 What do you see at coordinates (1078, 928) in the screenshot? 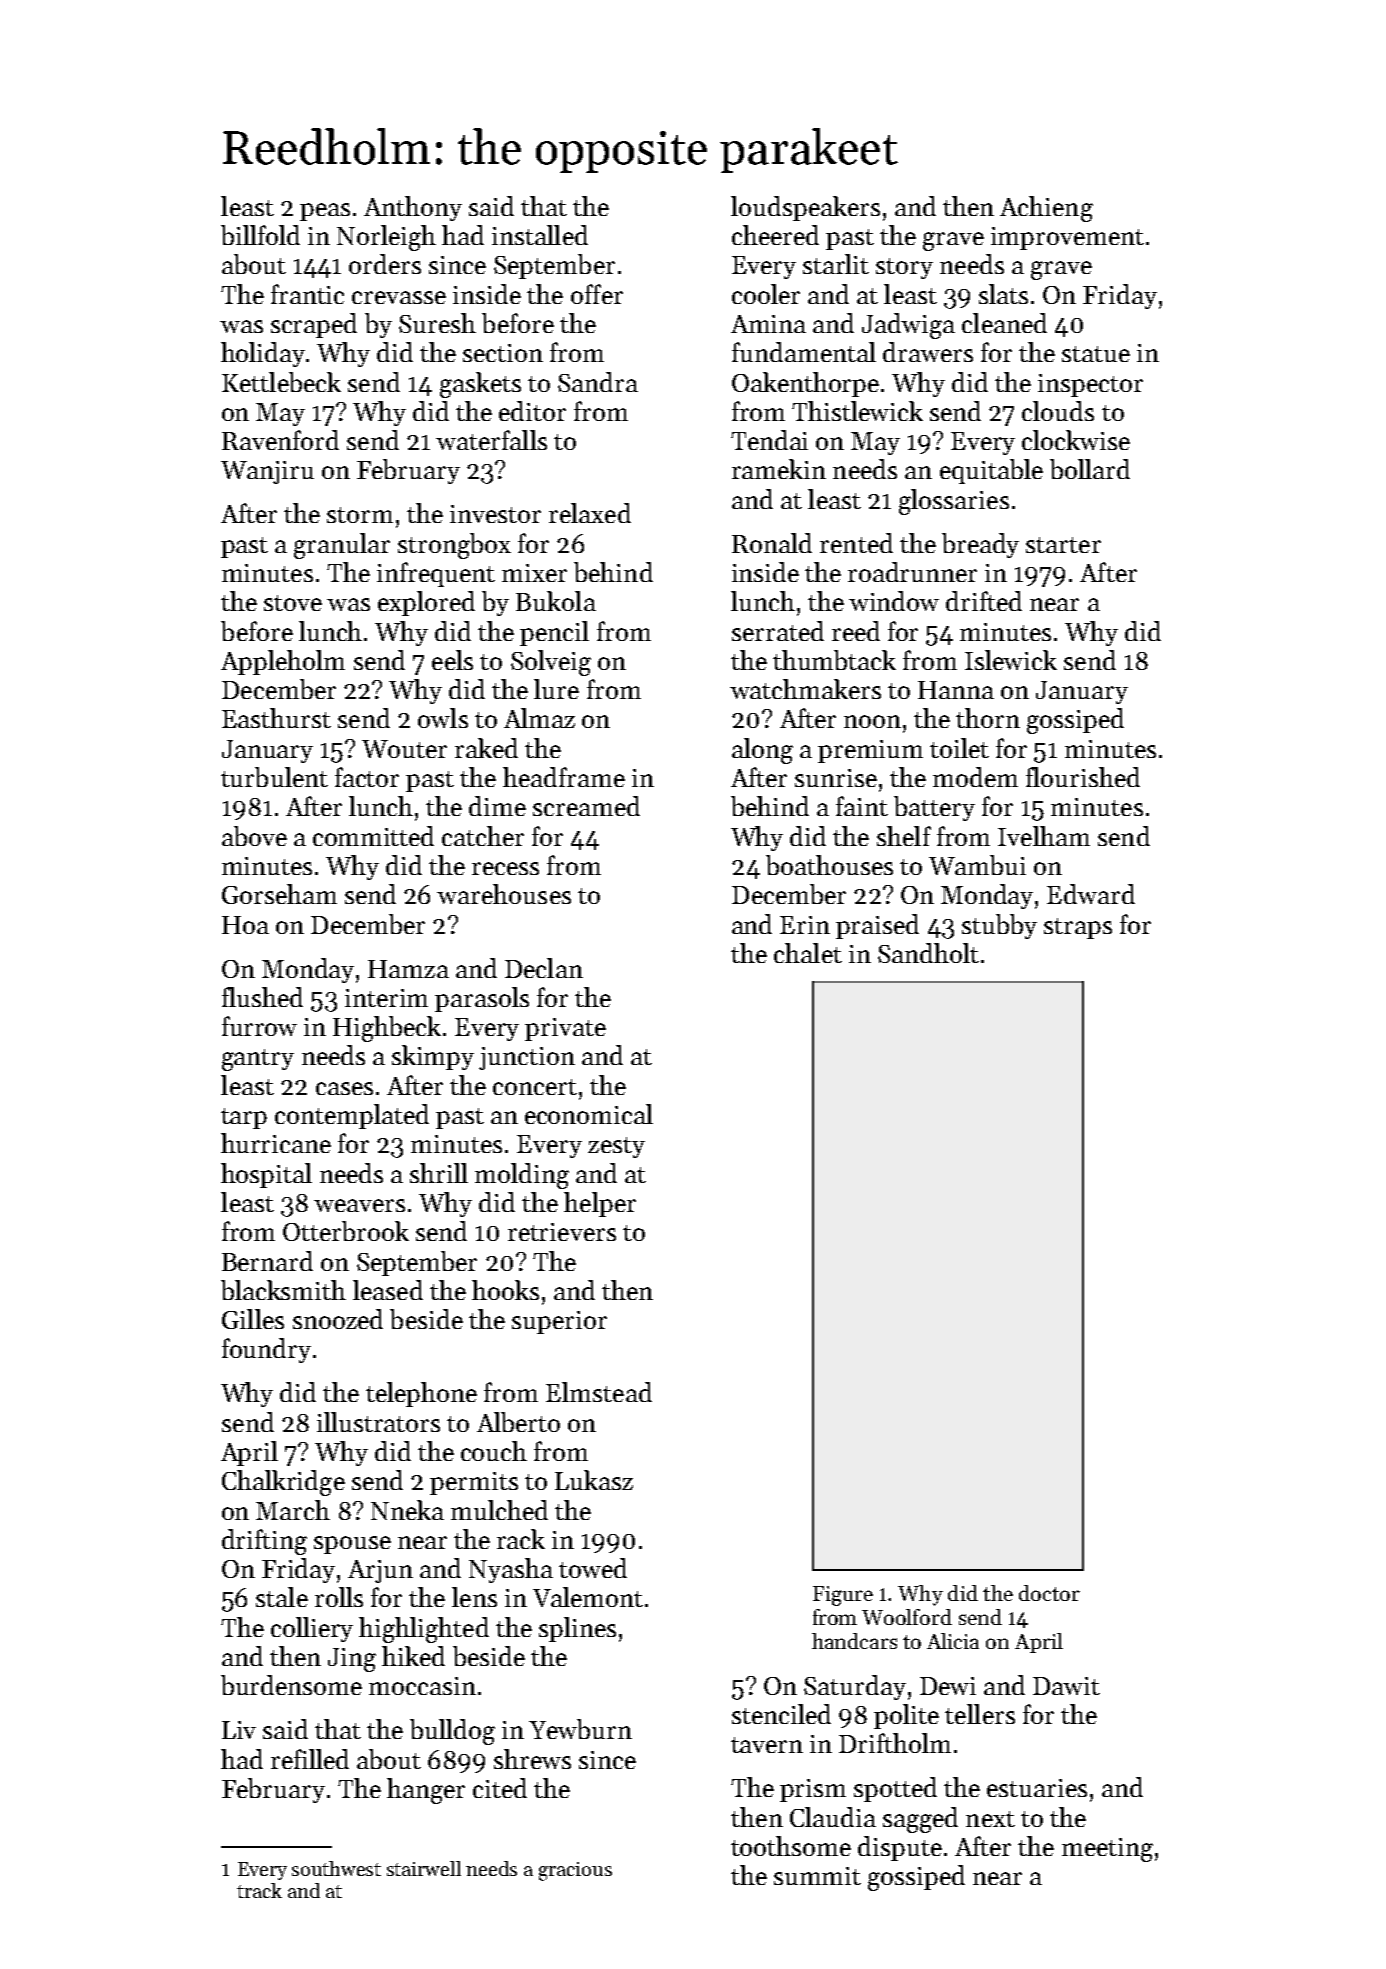
I see `straps` at bounding box center [1078, 928].
